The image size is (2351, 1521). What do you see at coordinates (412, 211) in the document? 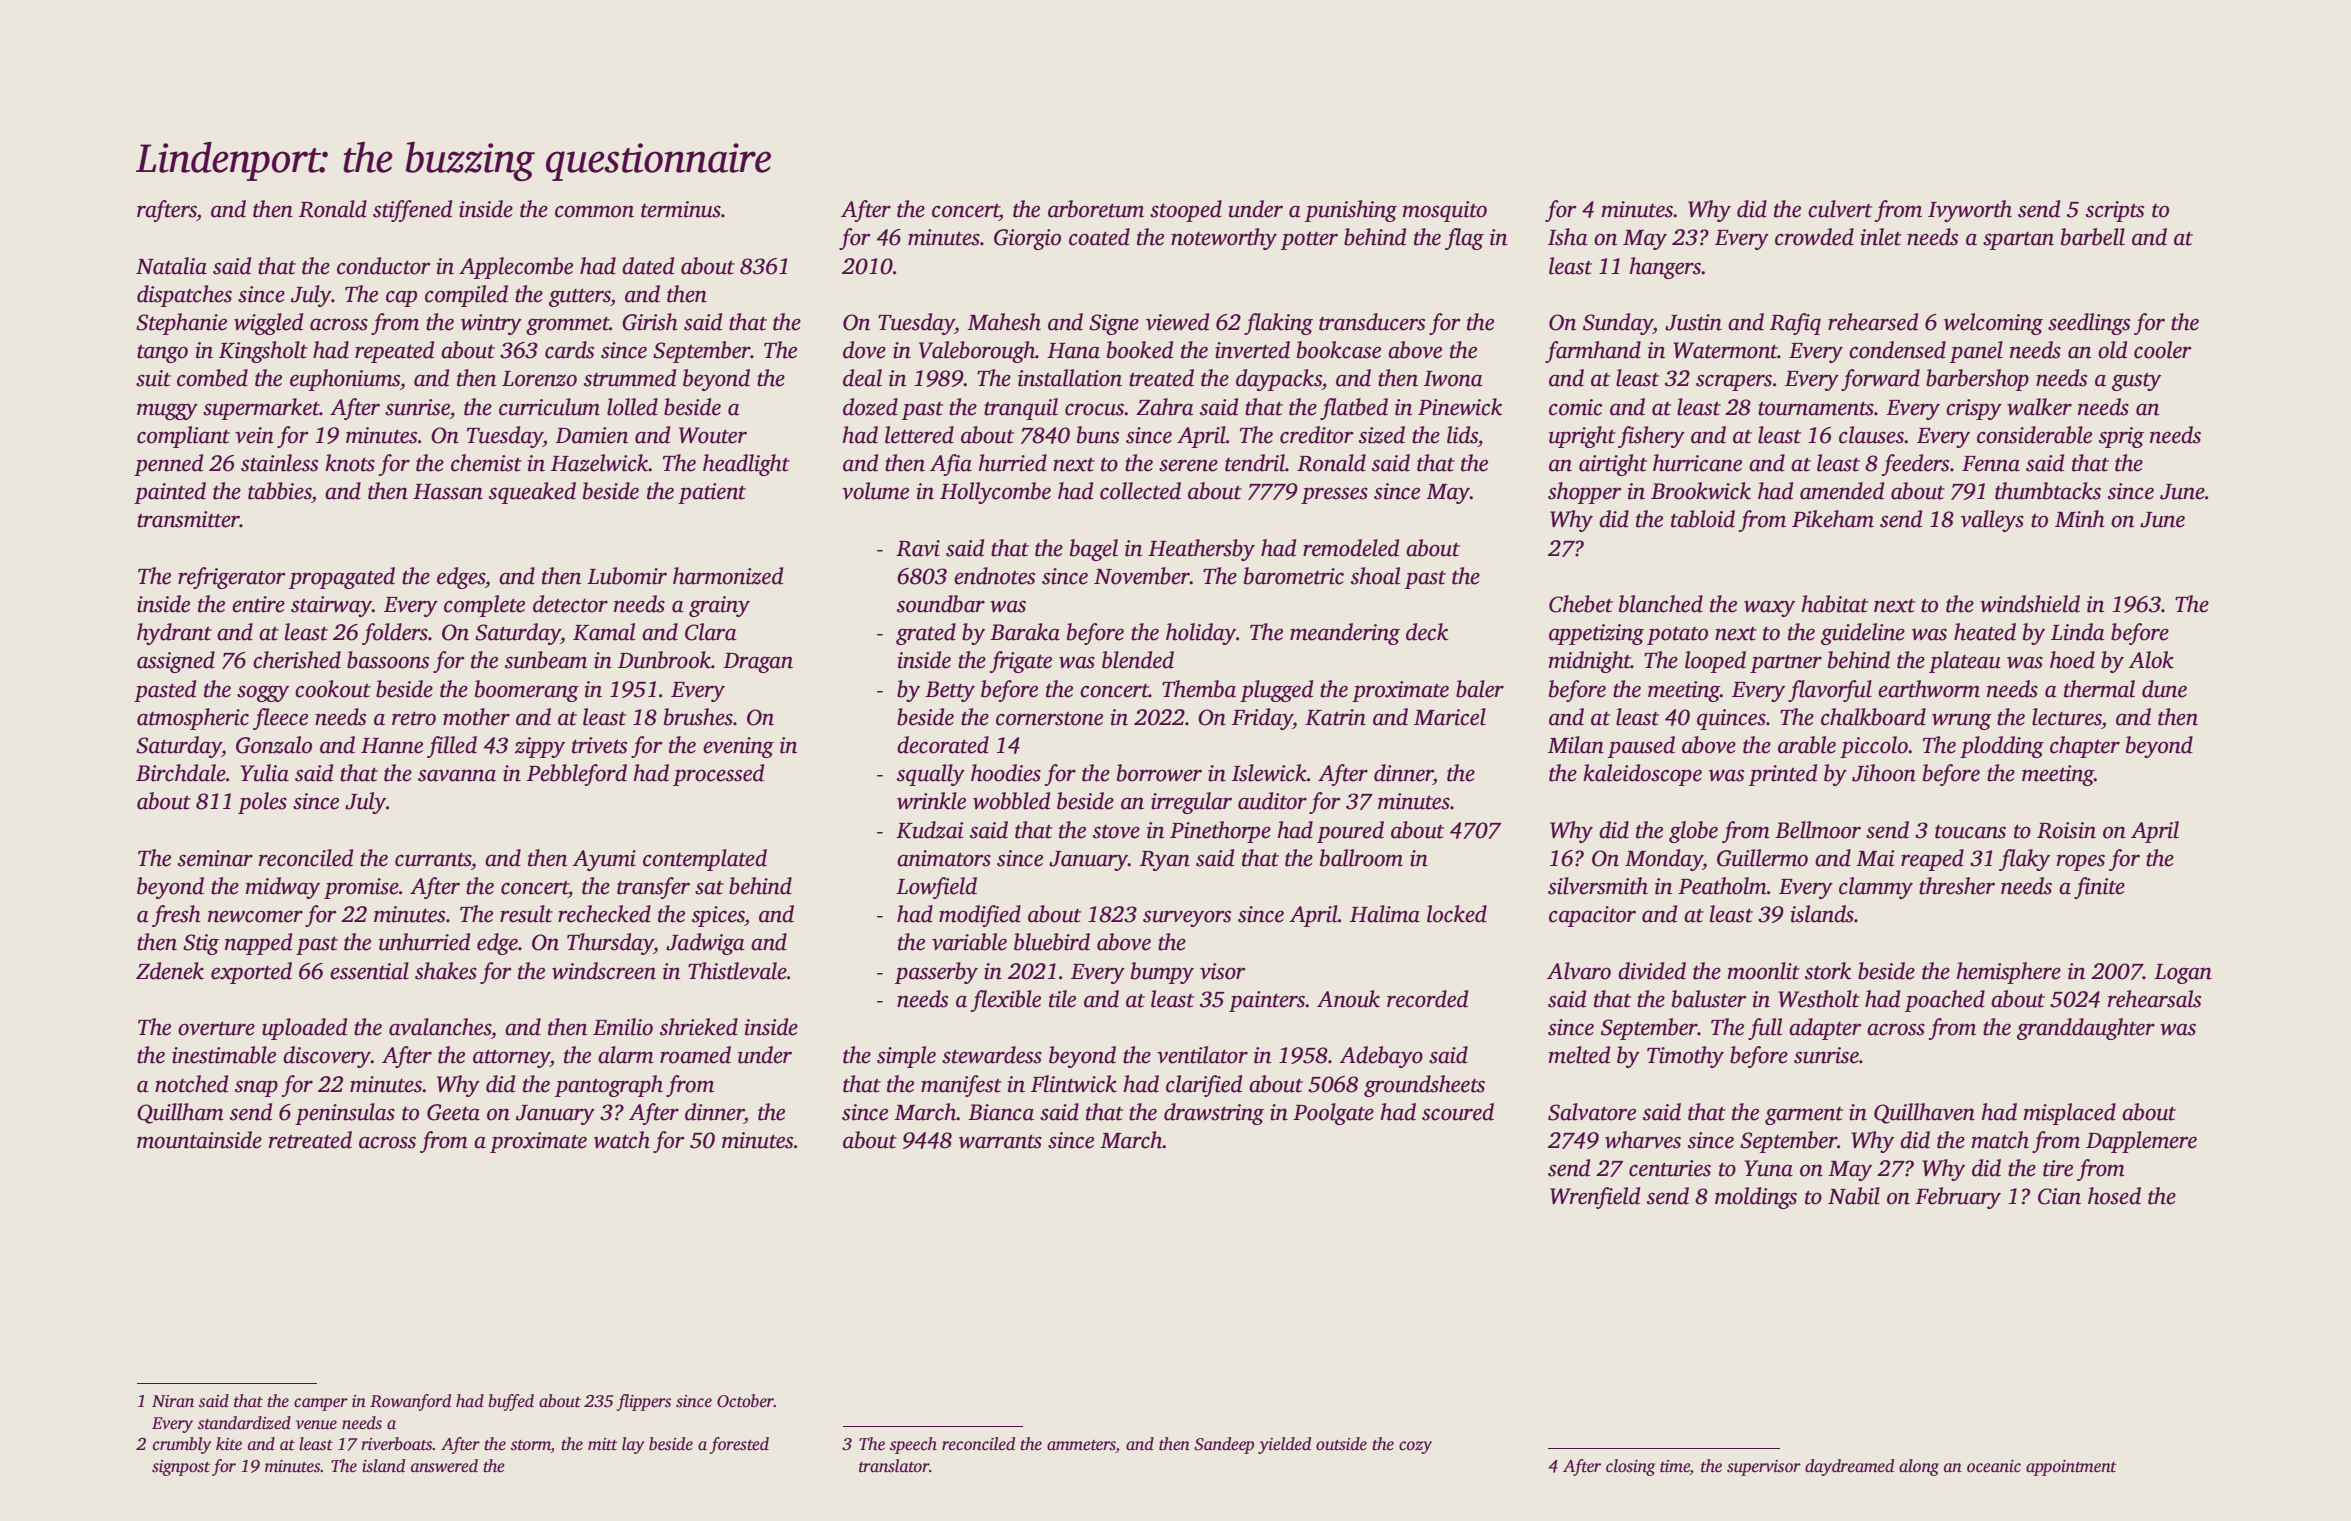
I see `stiffened` at bounding box center [412, 211].
